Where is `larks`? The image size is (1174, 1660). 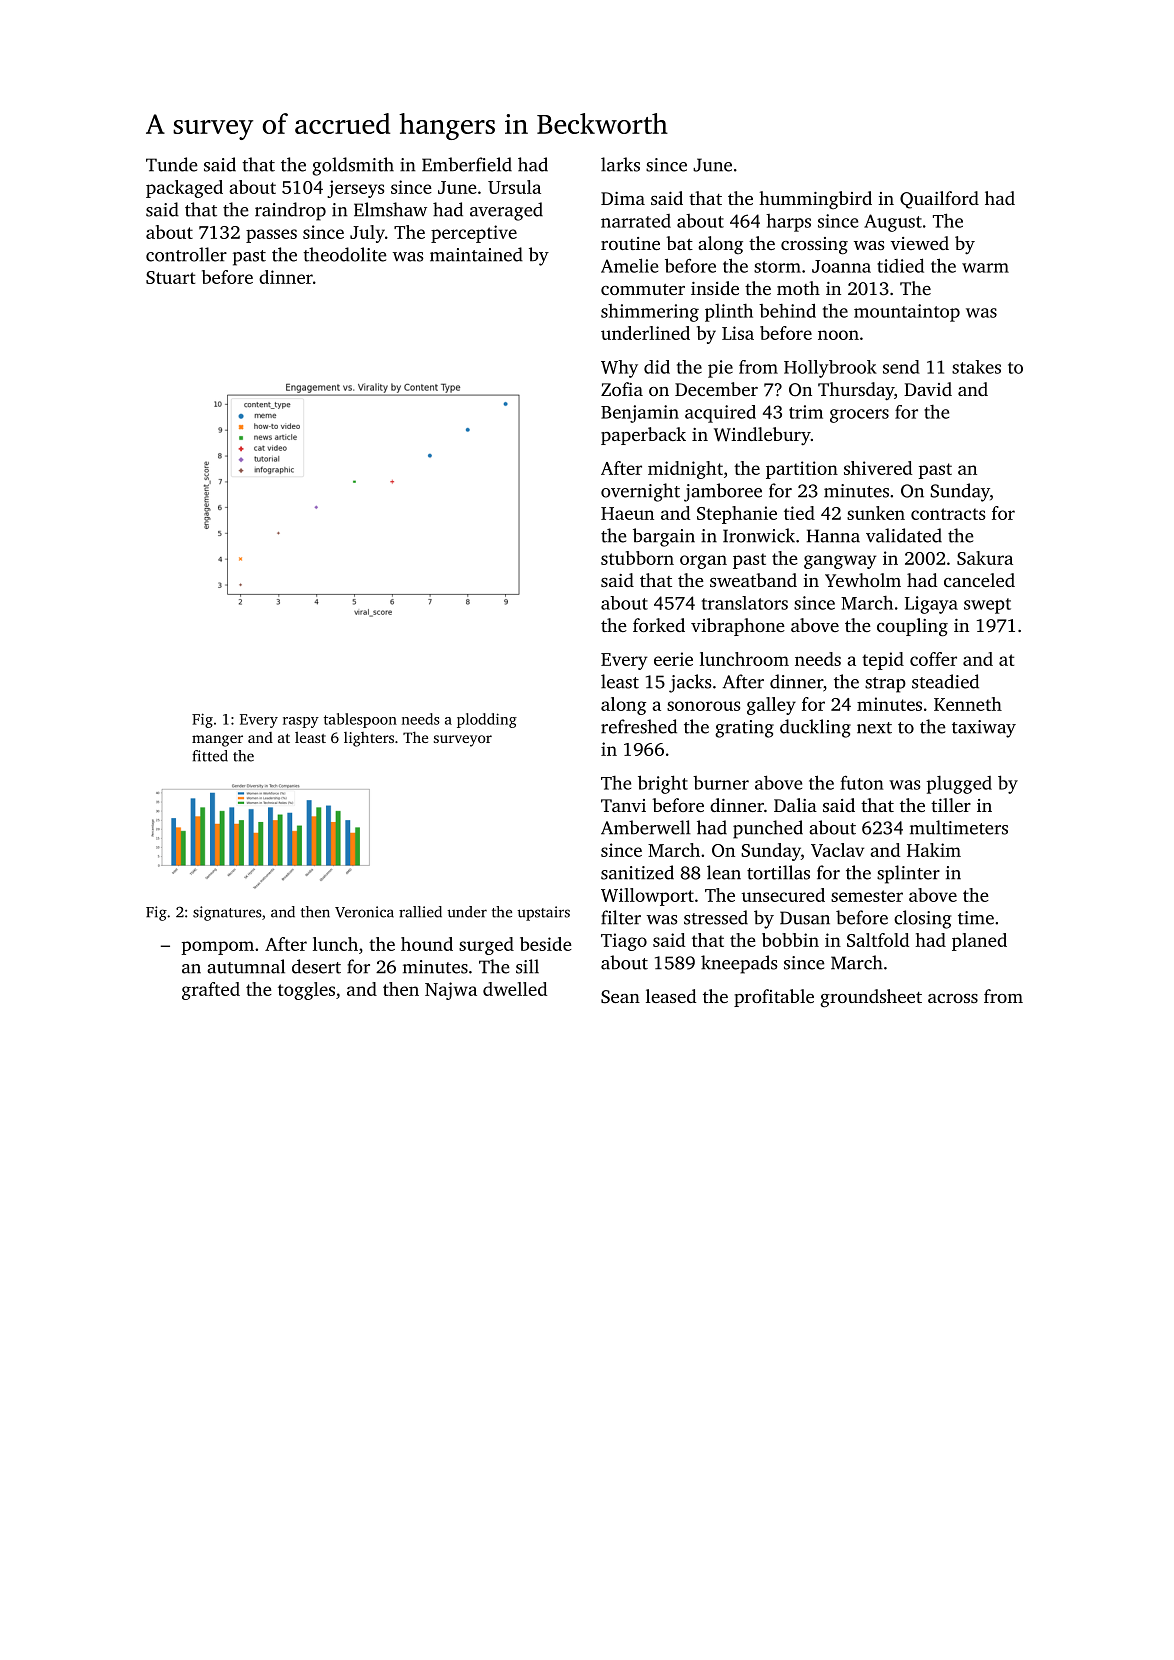 larks is located at coordinates (620, 164).
